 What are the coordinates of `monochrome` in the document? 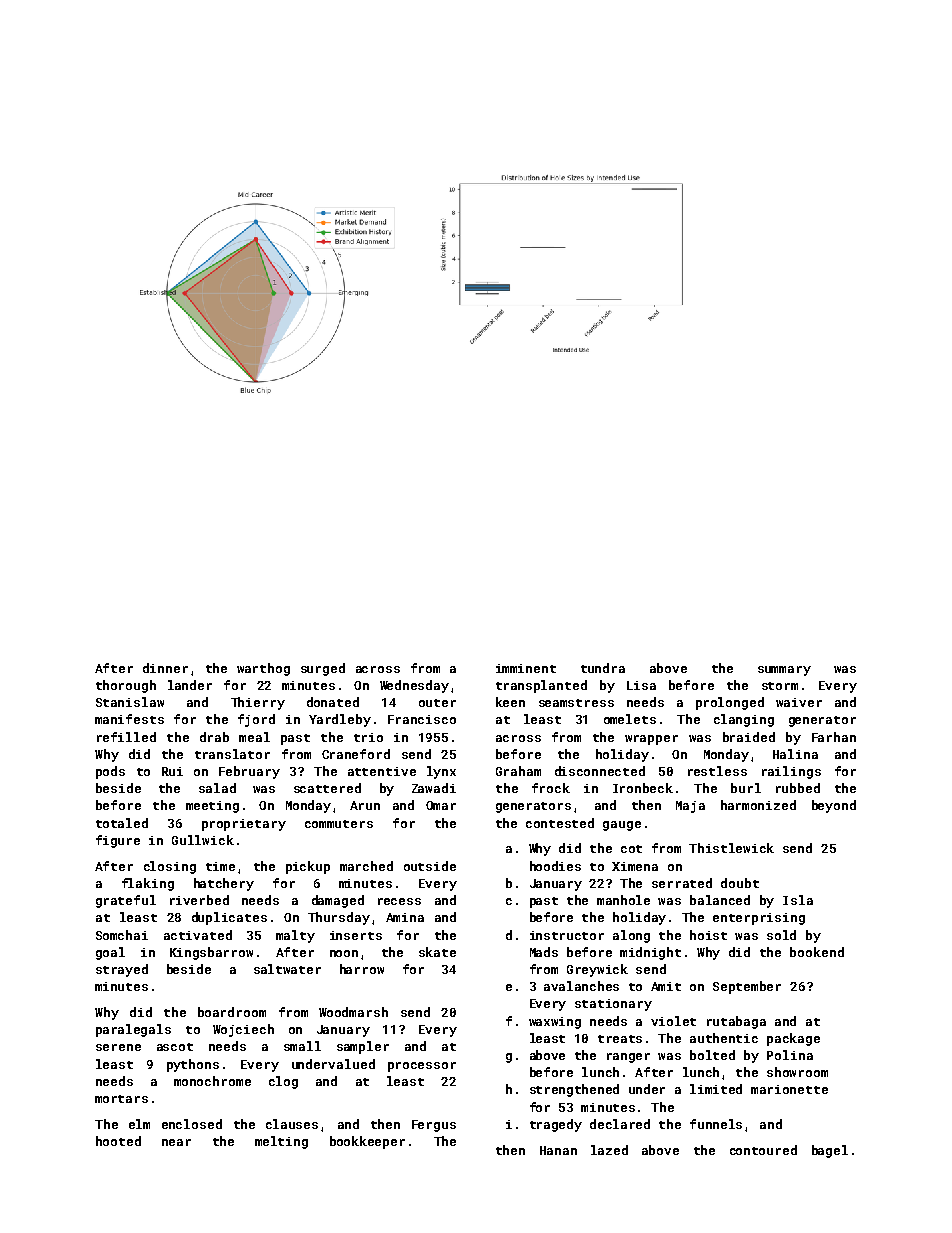 It's located at (212, 1081).
